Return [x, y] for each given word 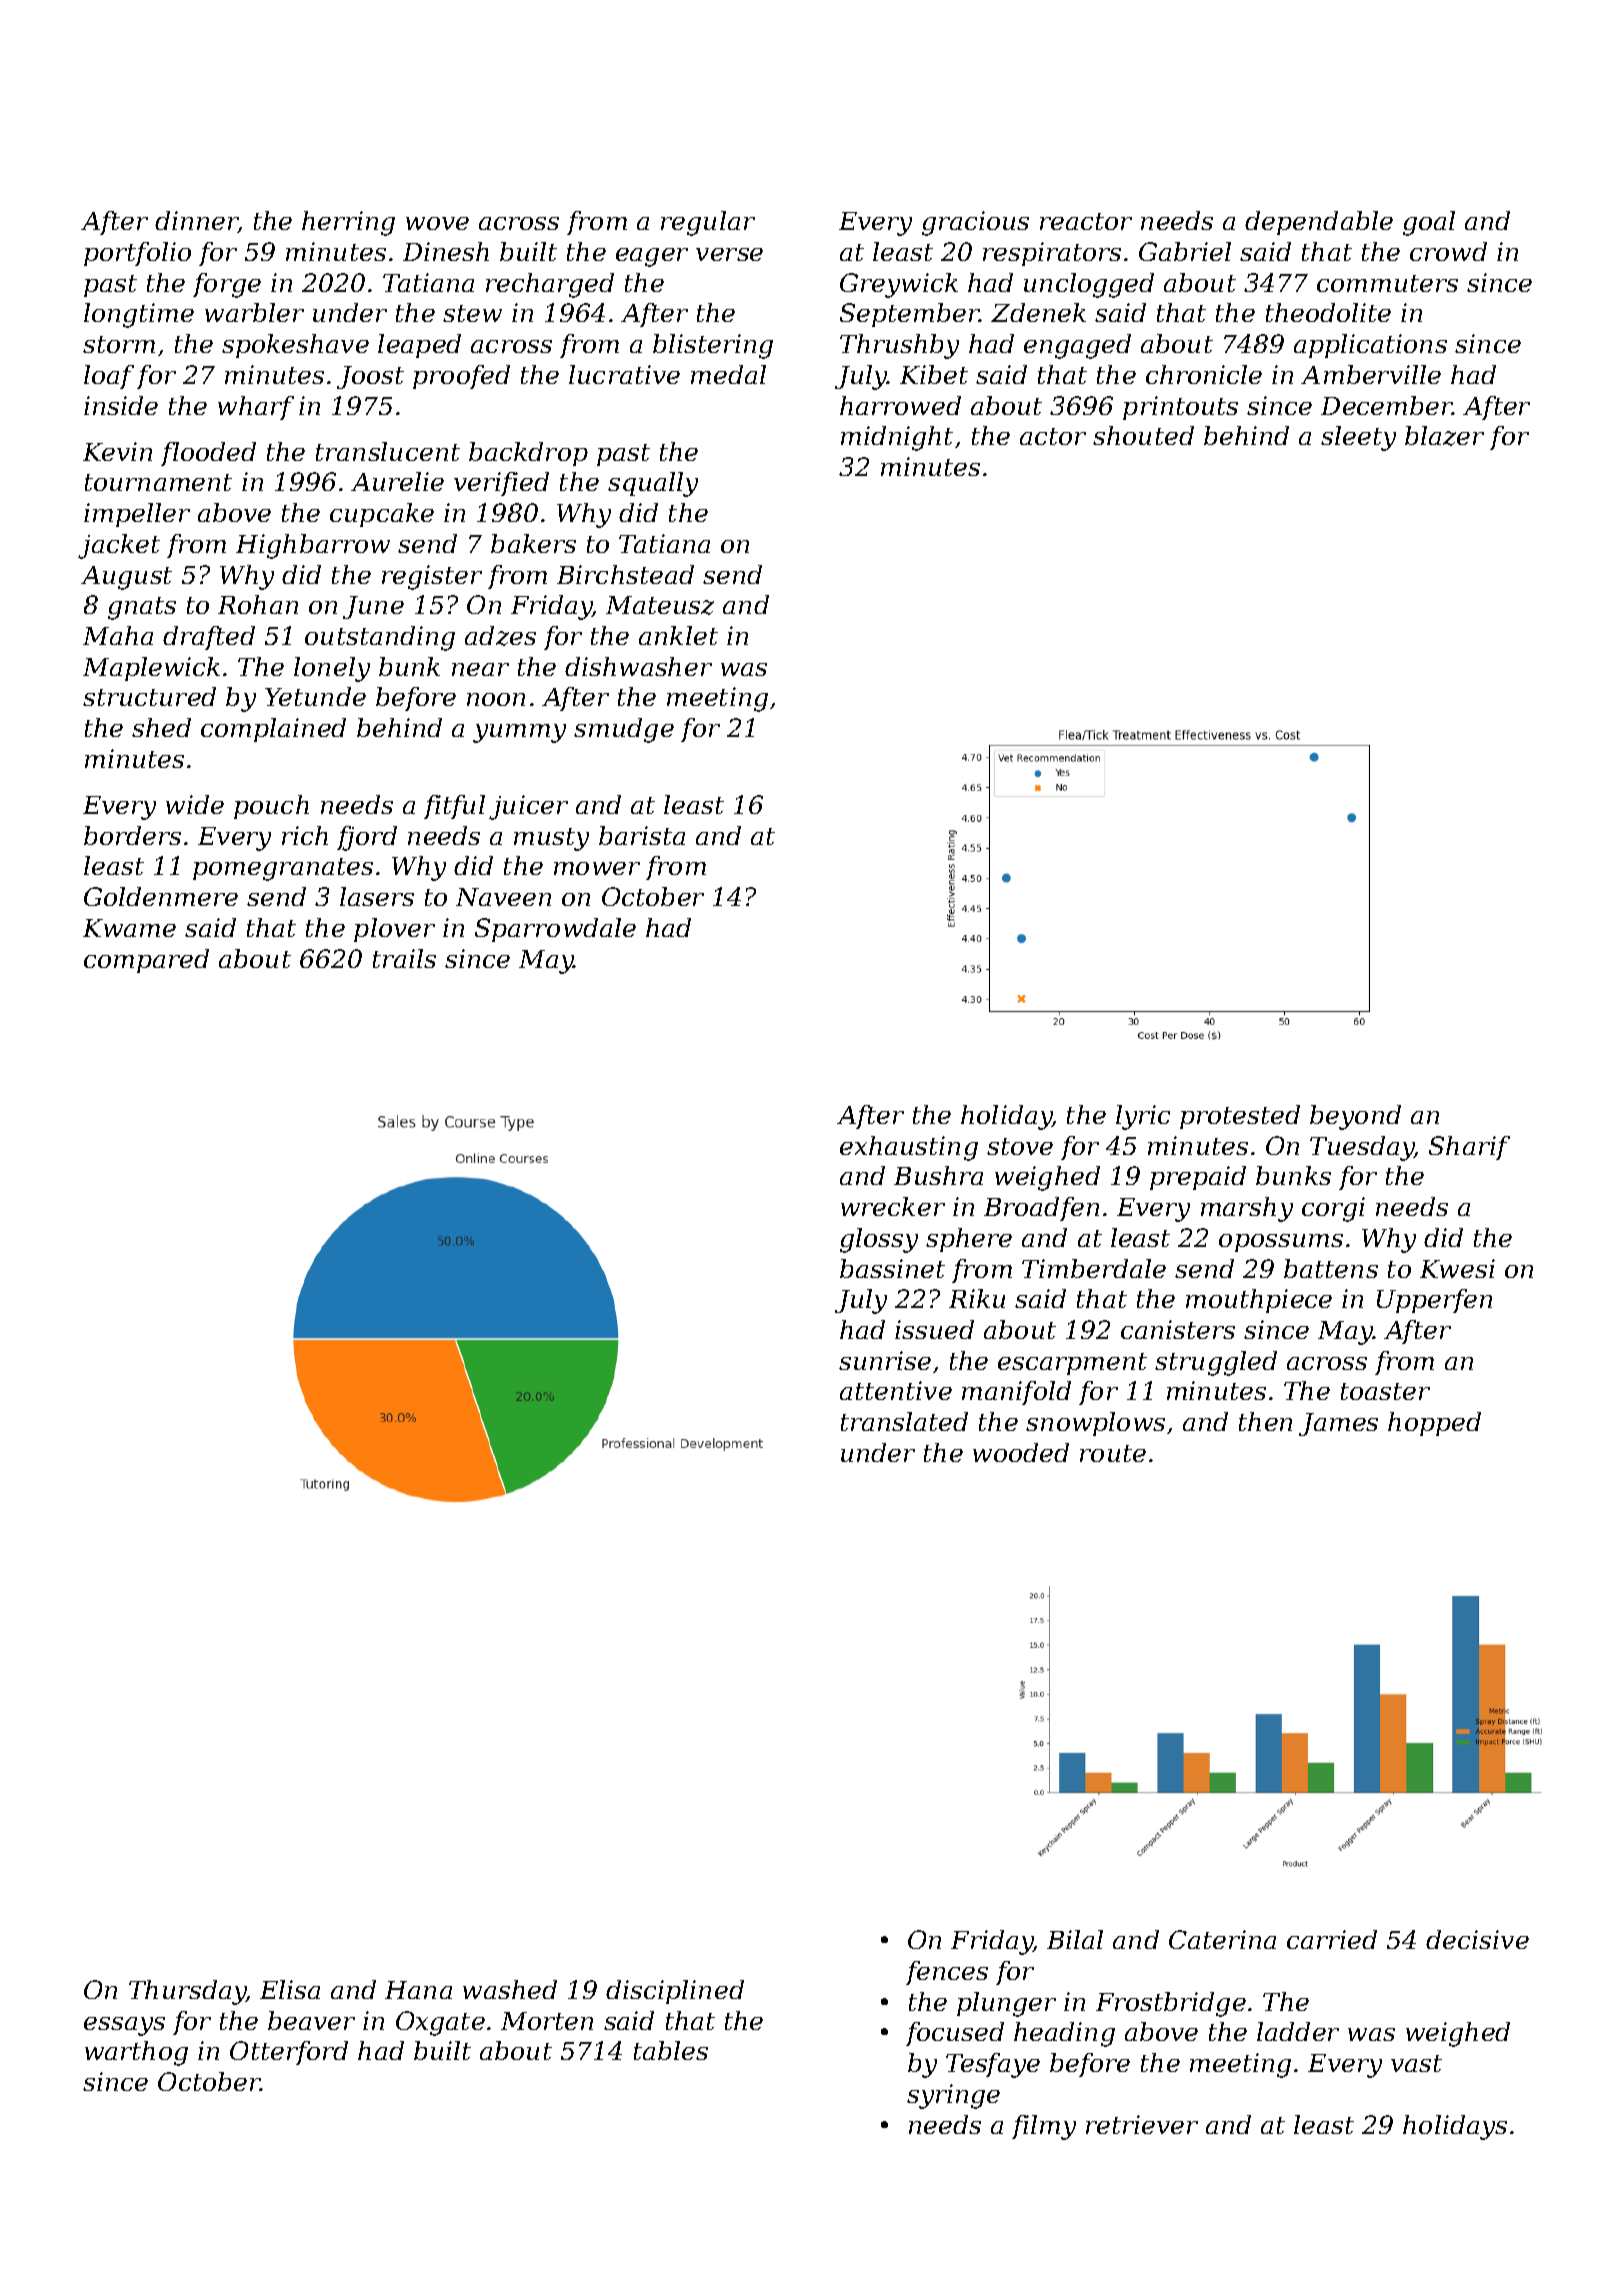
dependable [1319, 223]
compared [146, 961]
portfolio [137, 254]
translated [904, 1421]
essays [124, 2026]
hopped [1434, 1424]
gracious [975, 223]
